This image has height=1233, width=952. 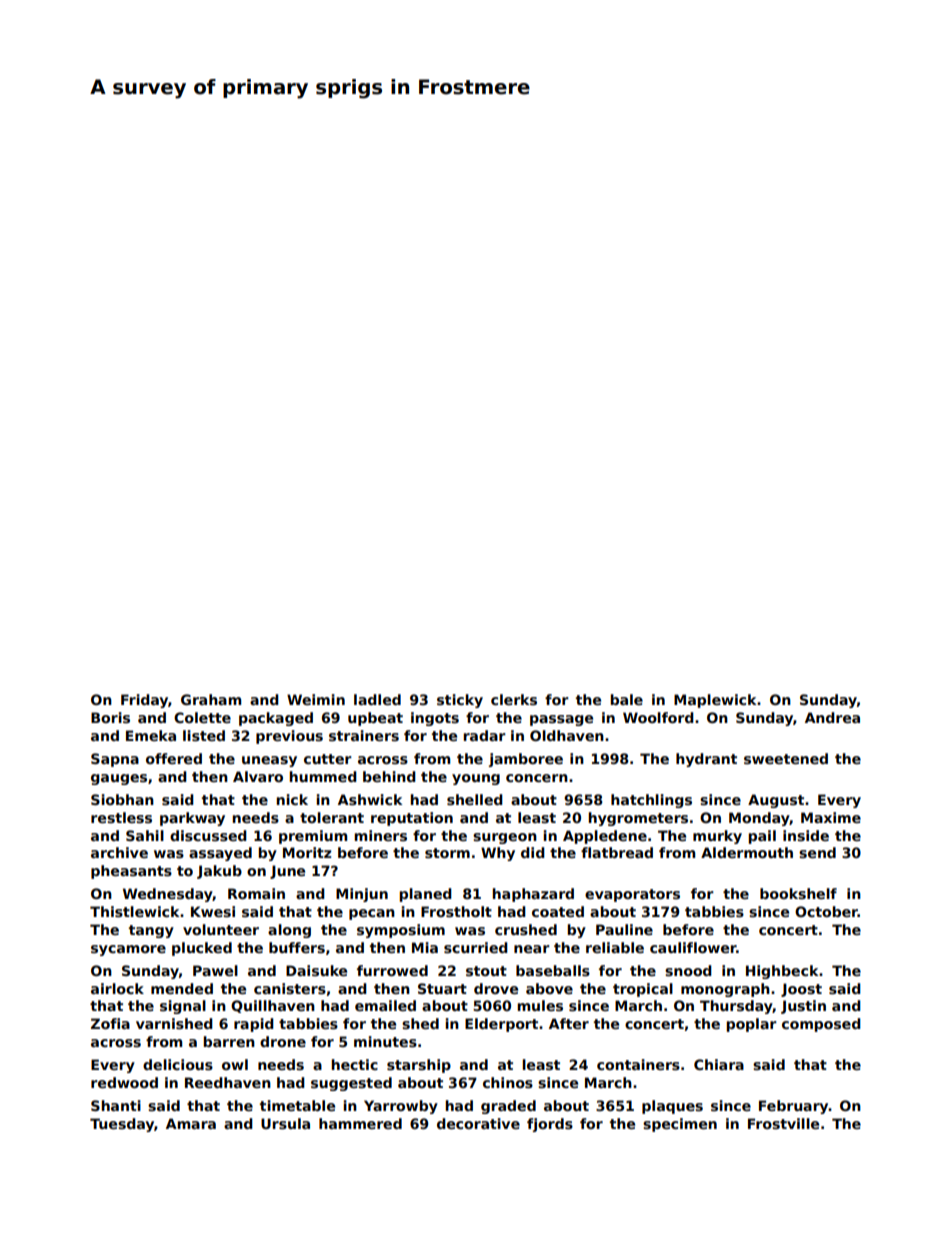 I want to click on pheasants, so click(x=131, y=872).
